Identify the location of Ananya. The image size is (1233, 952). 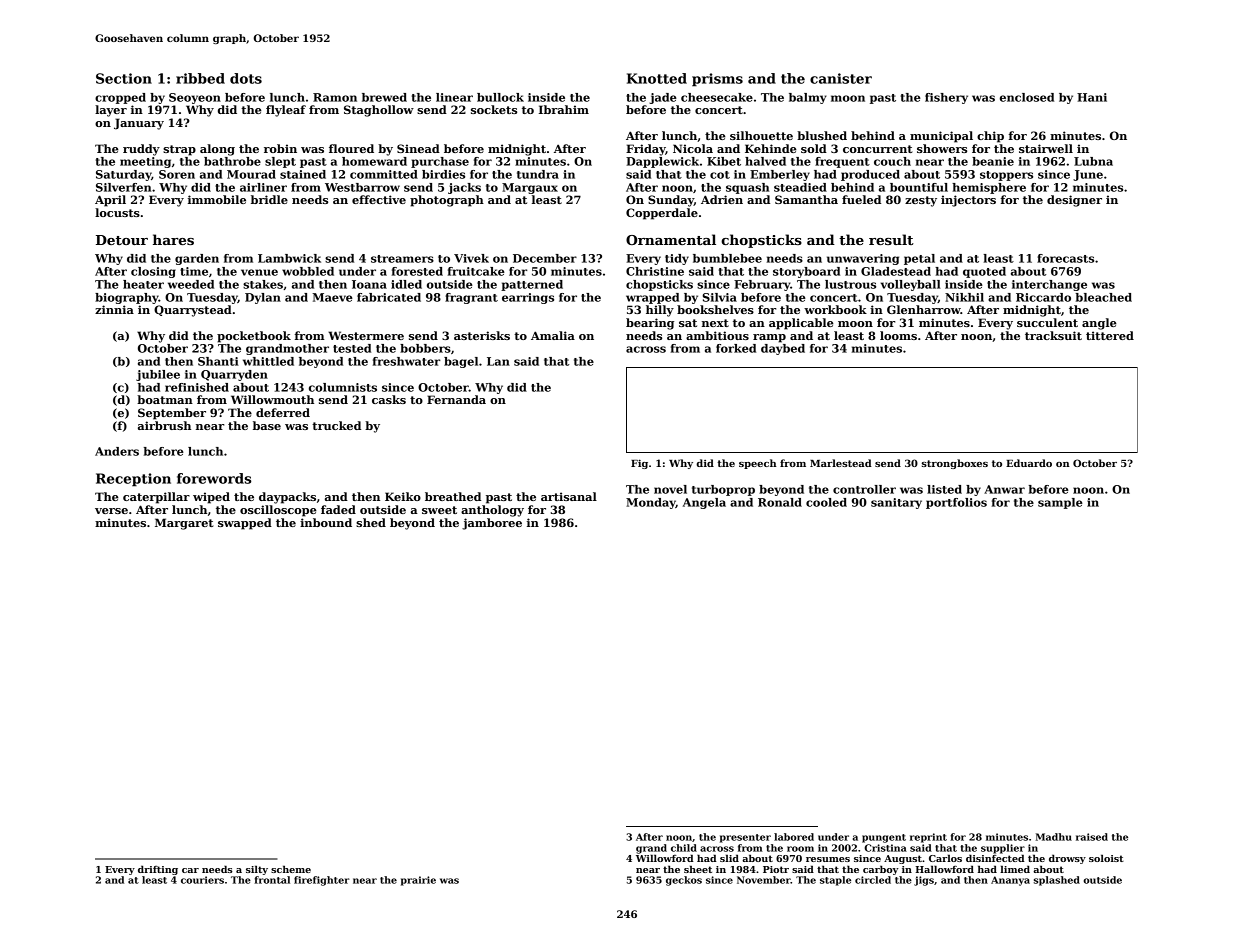
(1010, 881).
